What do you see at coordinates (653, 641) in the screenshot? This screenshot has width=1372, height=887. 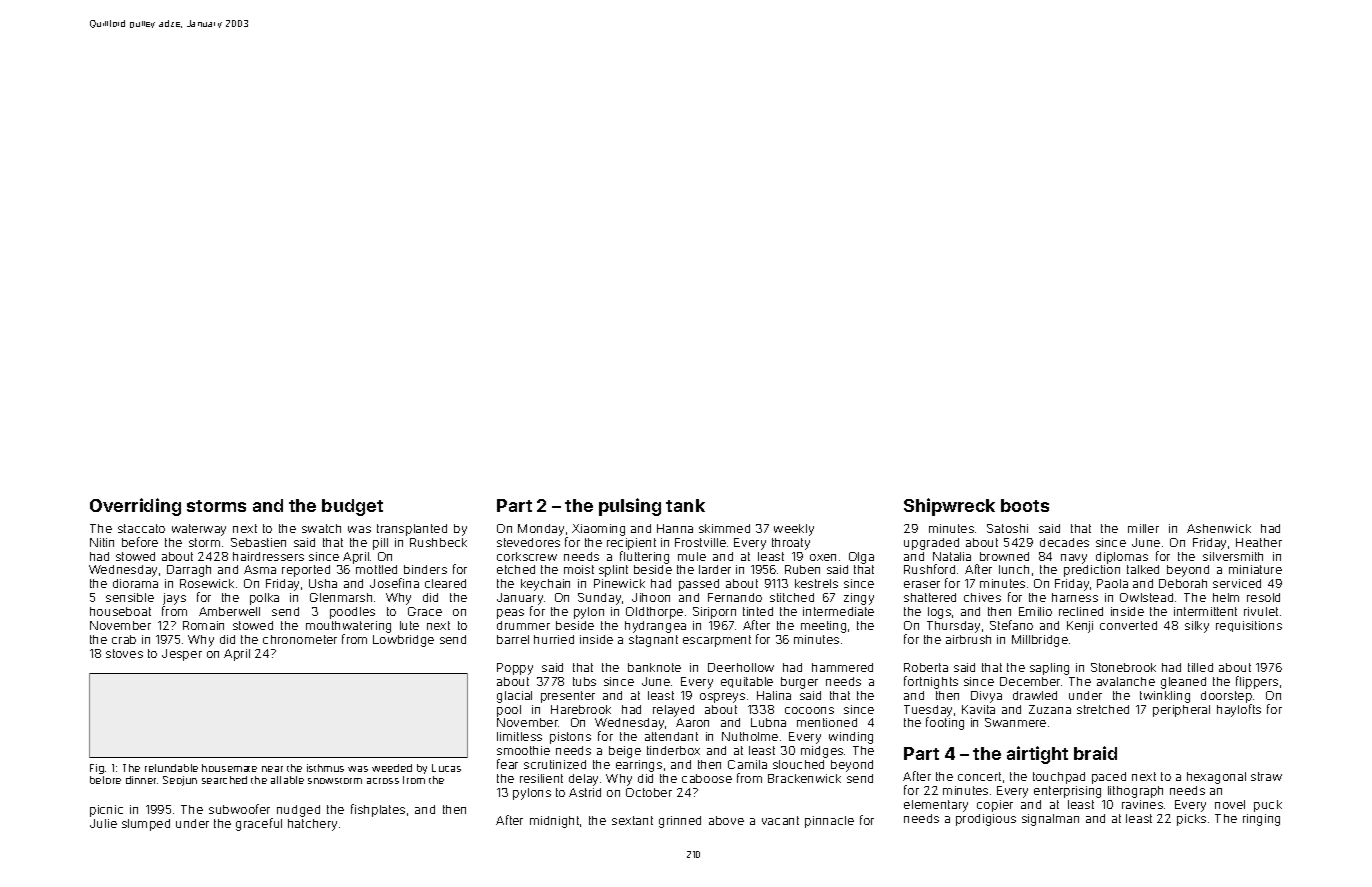 I see `stagnant` at bounding box center [653, 641].
